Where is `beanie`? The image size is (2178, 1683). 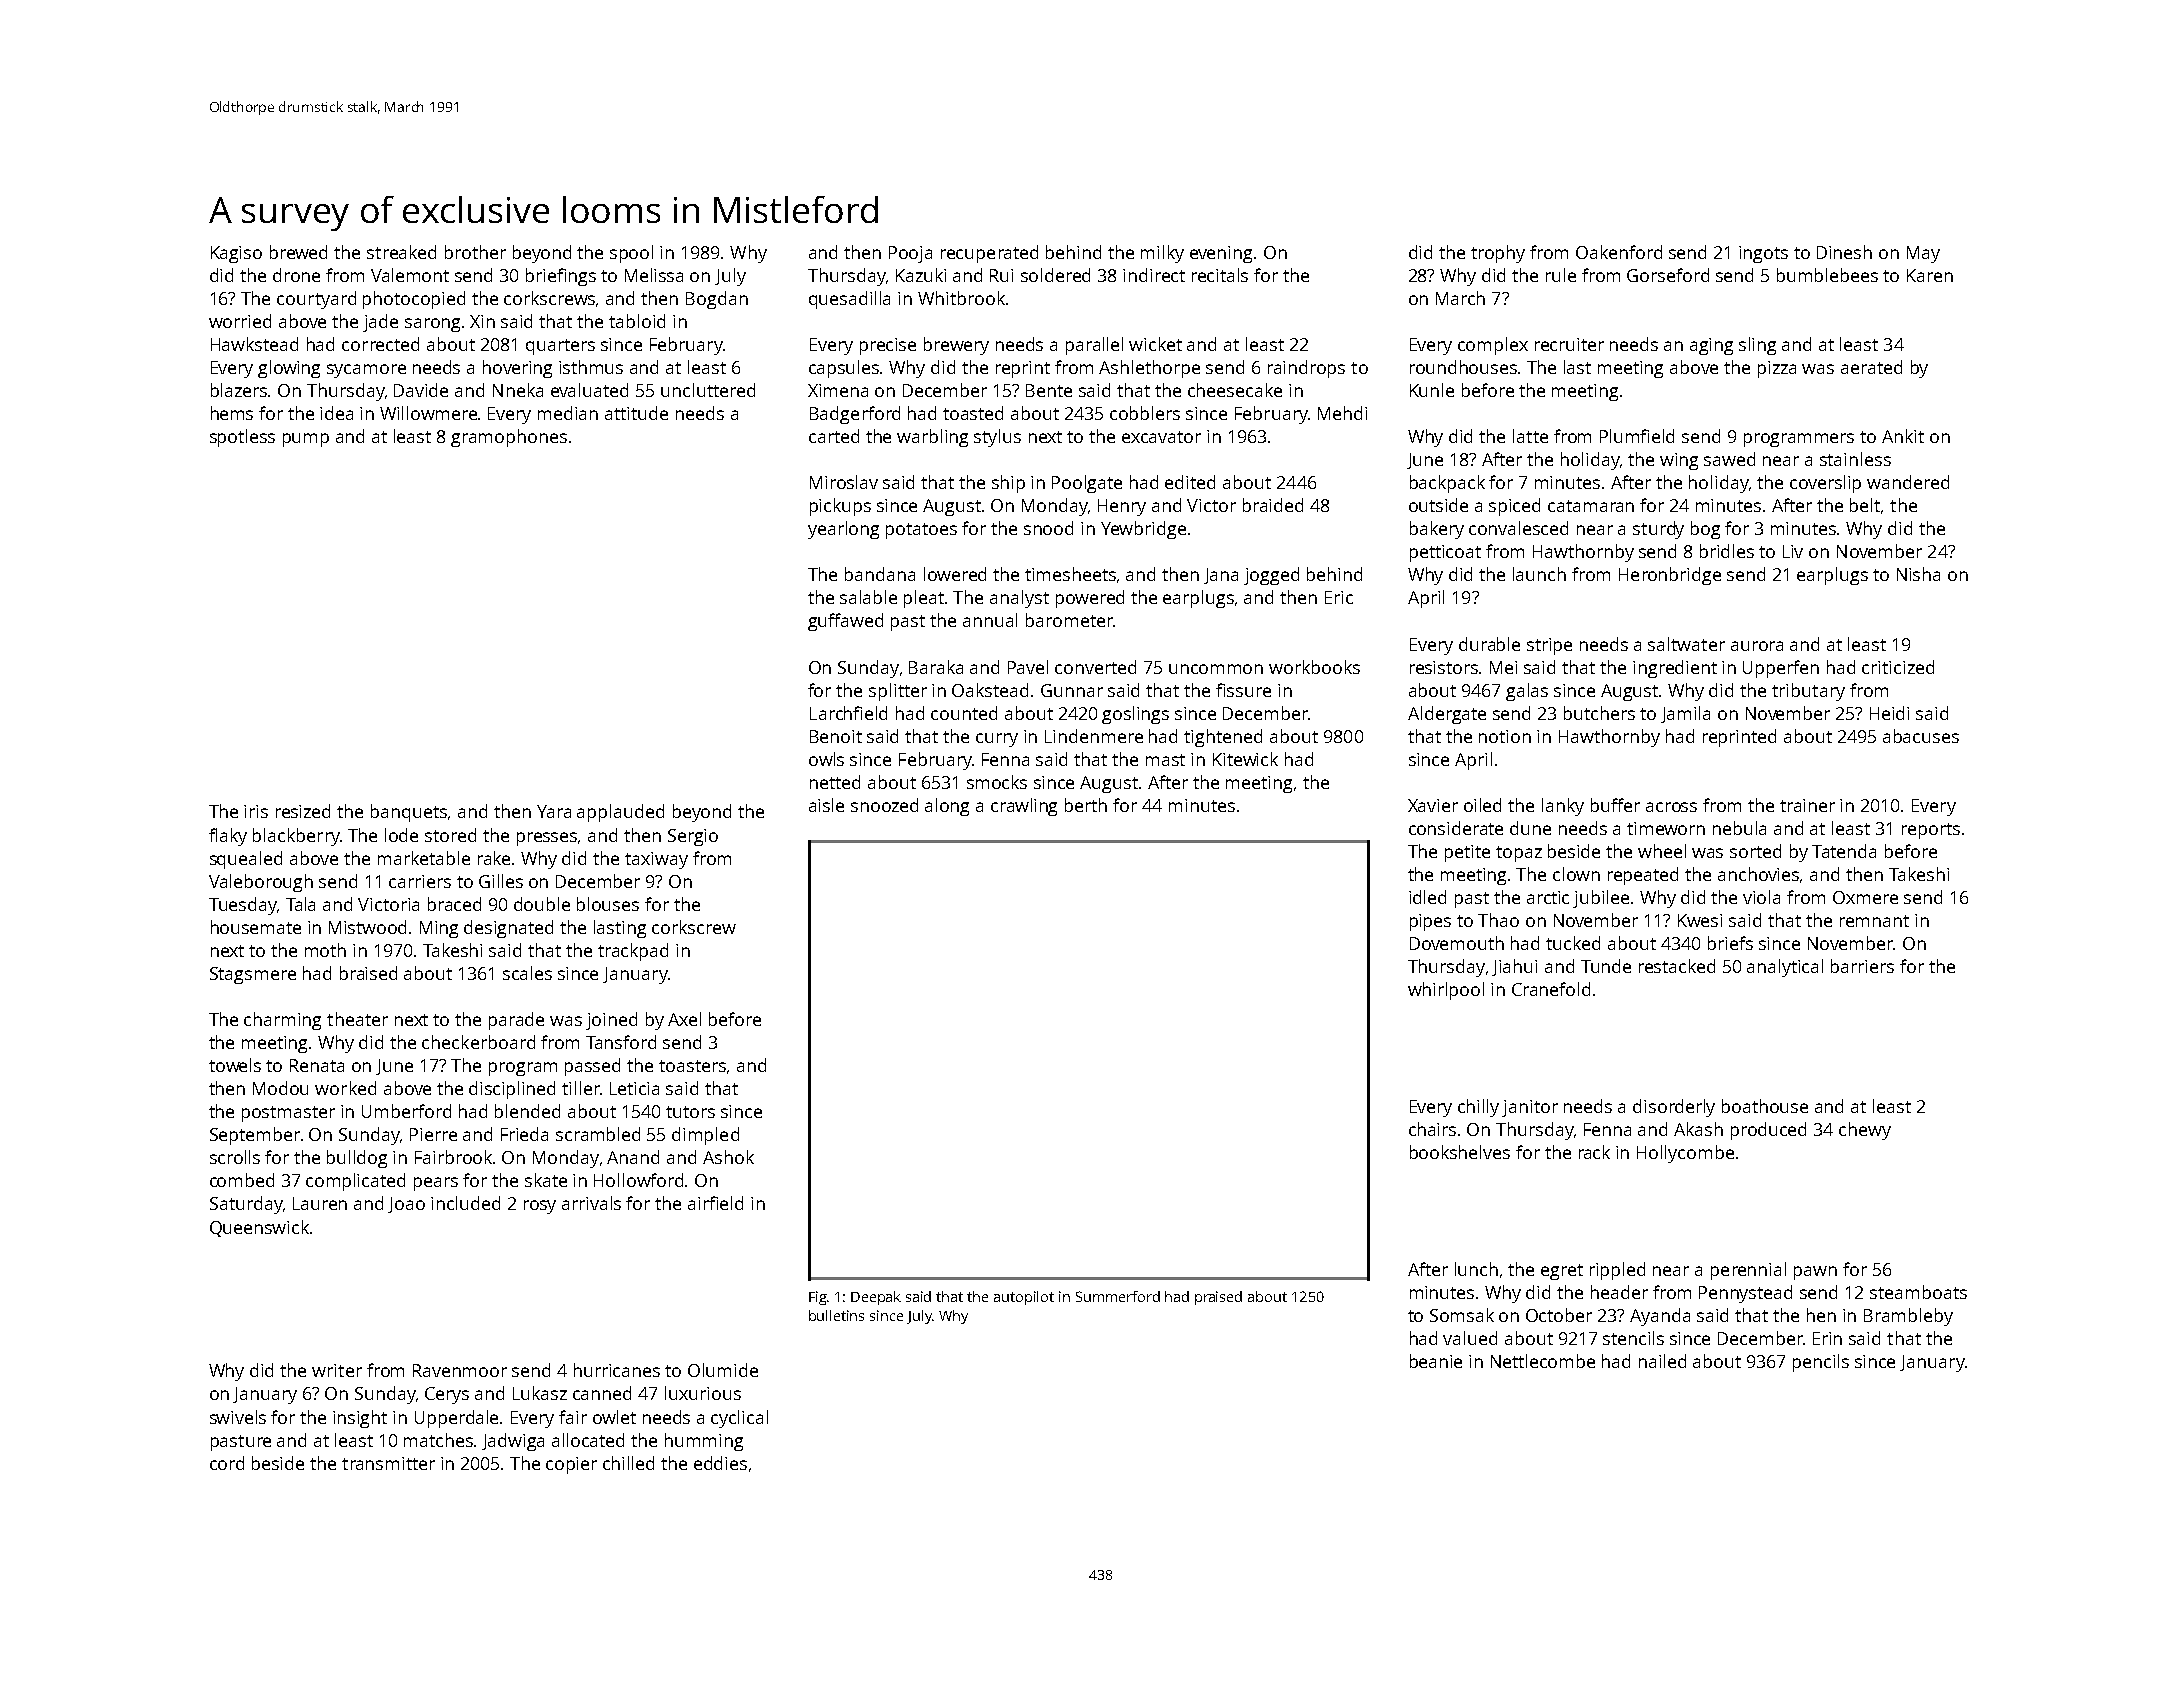 beanie is located at coordinates (1436, 1361).
